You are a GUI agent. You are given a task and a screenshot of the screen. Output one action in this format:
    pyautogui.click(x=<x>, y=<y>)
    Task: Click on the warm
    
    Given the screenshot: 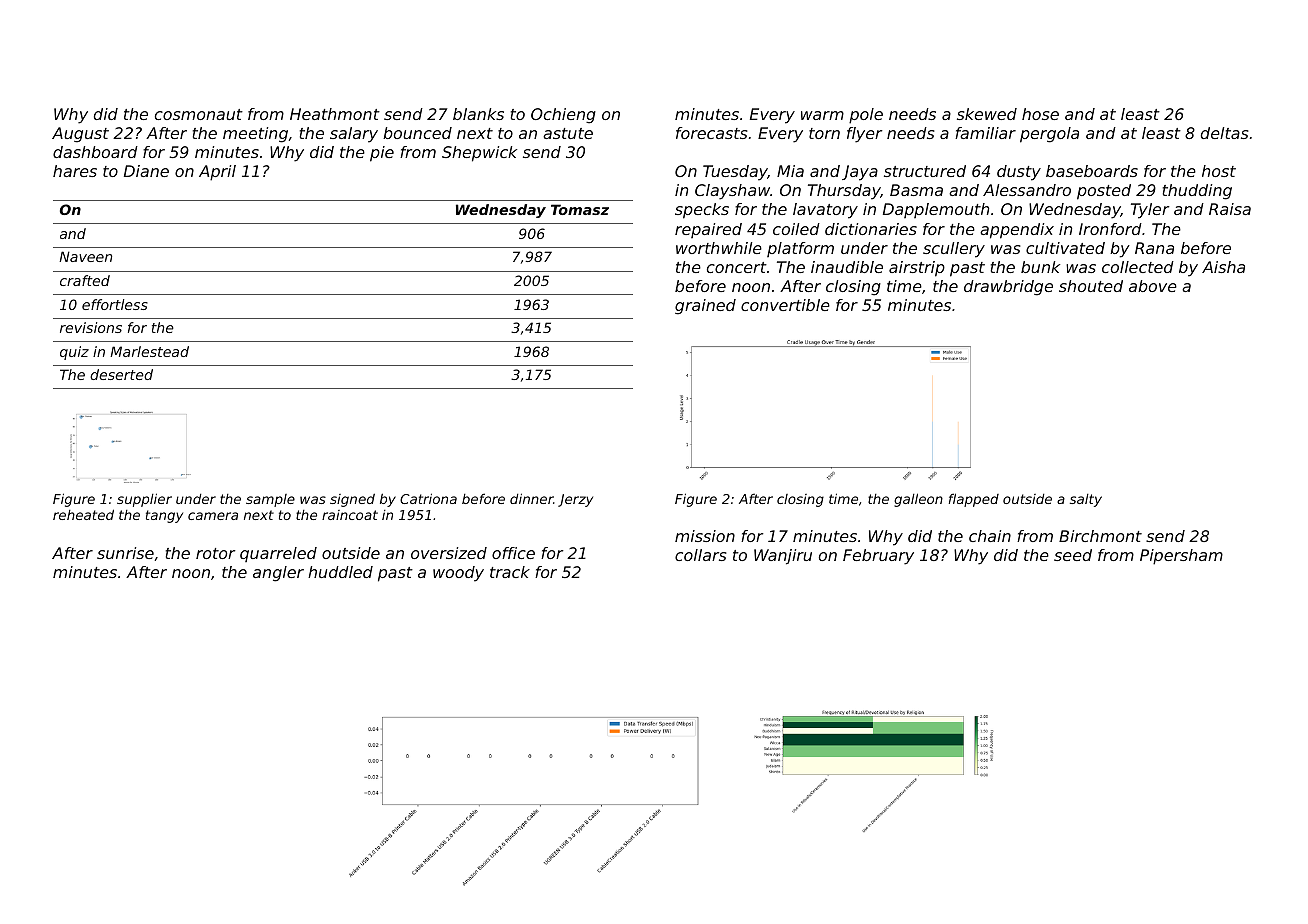 What is the action you would take?
    pyautogui.click(x=822, y=115)
